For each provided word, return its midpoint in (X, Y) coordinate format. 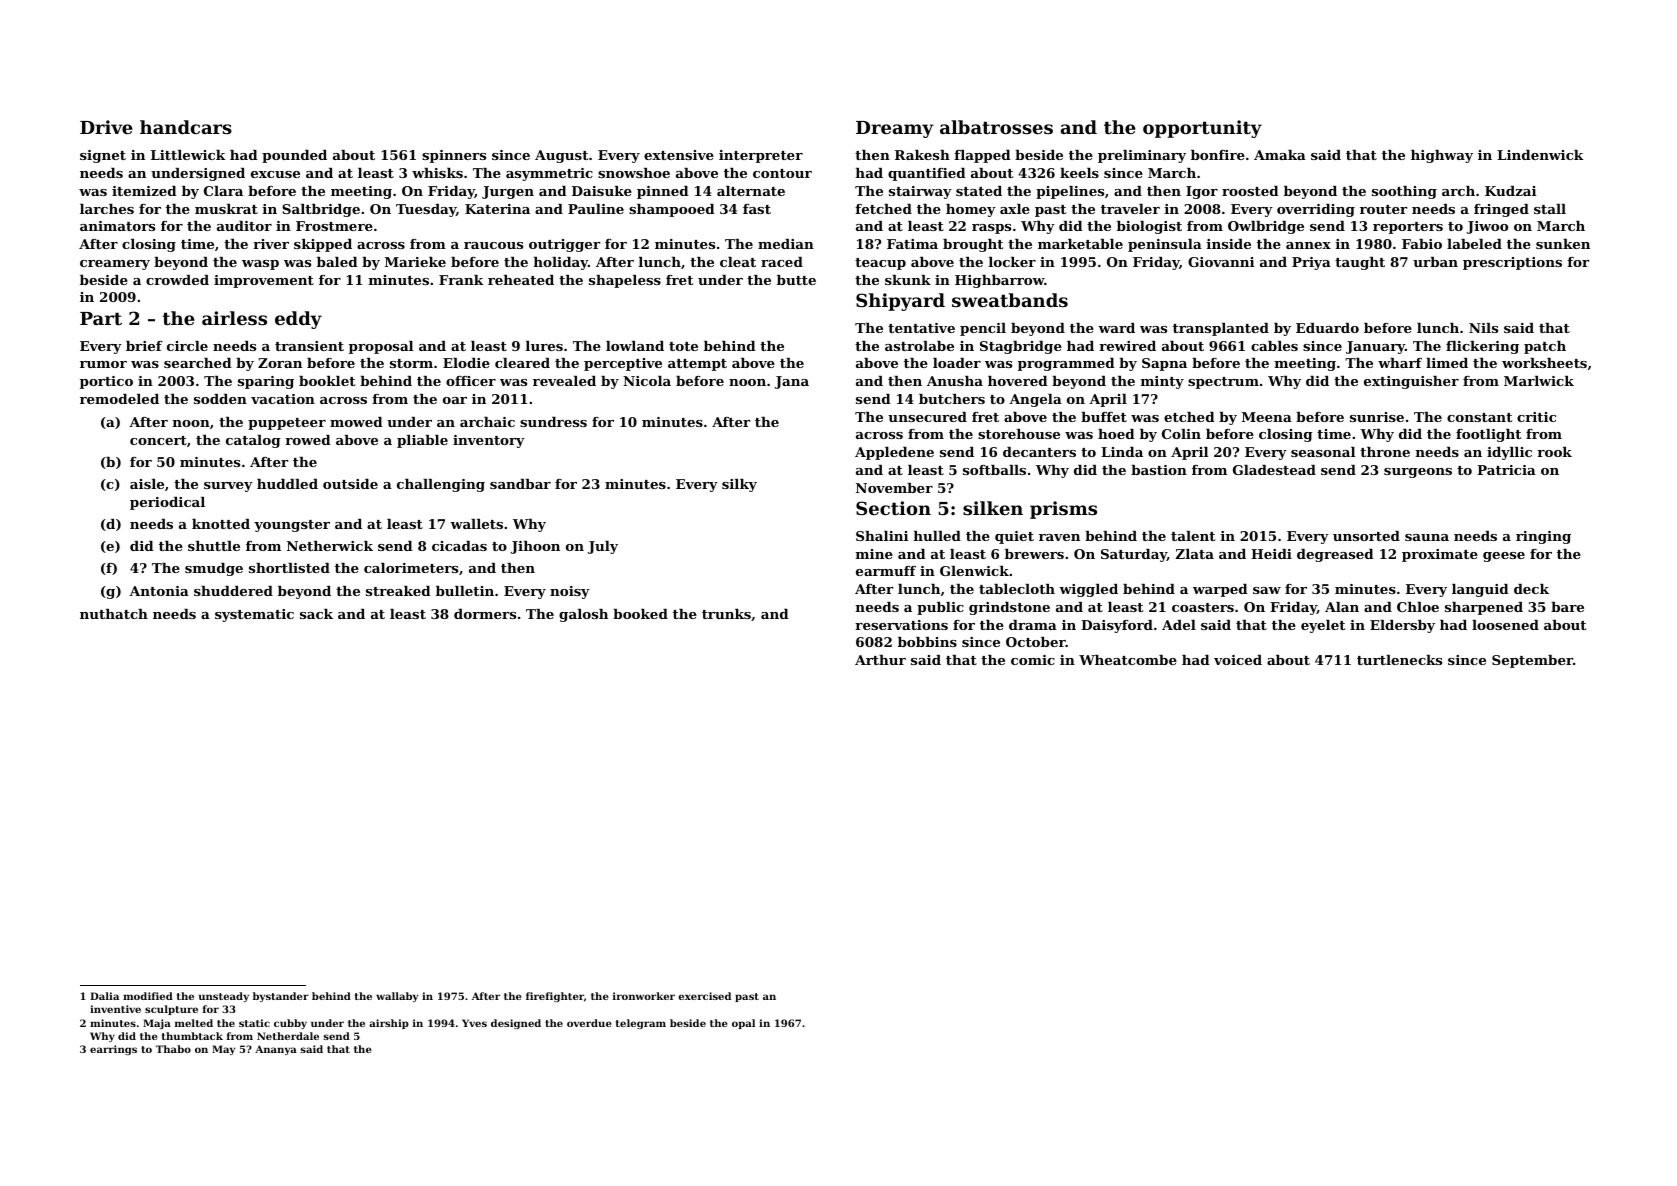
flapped (982, 156)
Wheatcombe (1128, 660)
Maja (157, 1024)
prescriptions (1512, 263)
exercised (704, 996)
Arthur (880, 660)
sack (316, 614)
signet (103, 156)
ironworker (644, 996)
